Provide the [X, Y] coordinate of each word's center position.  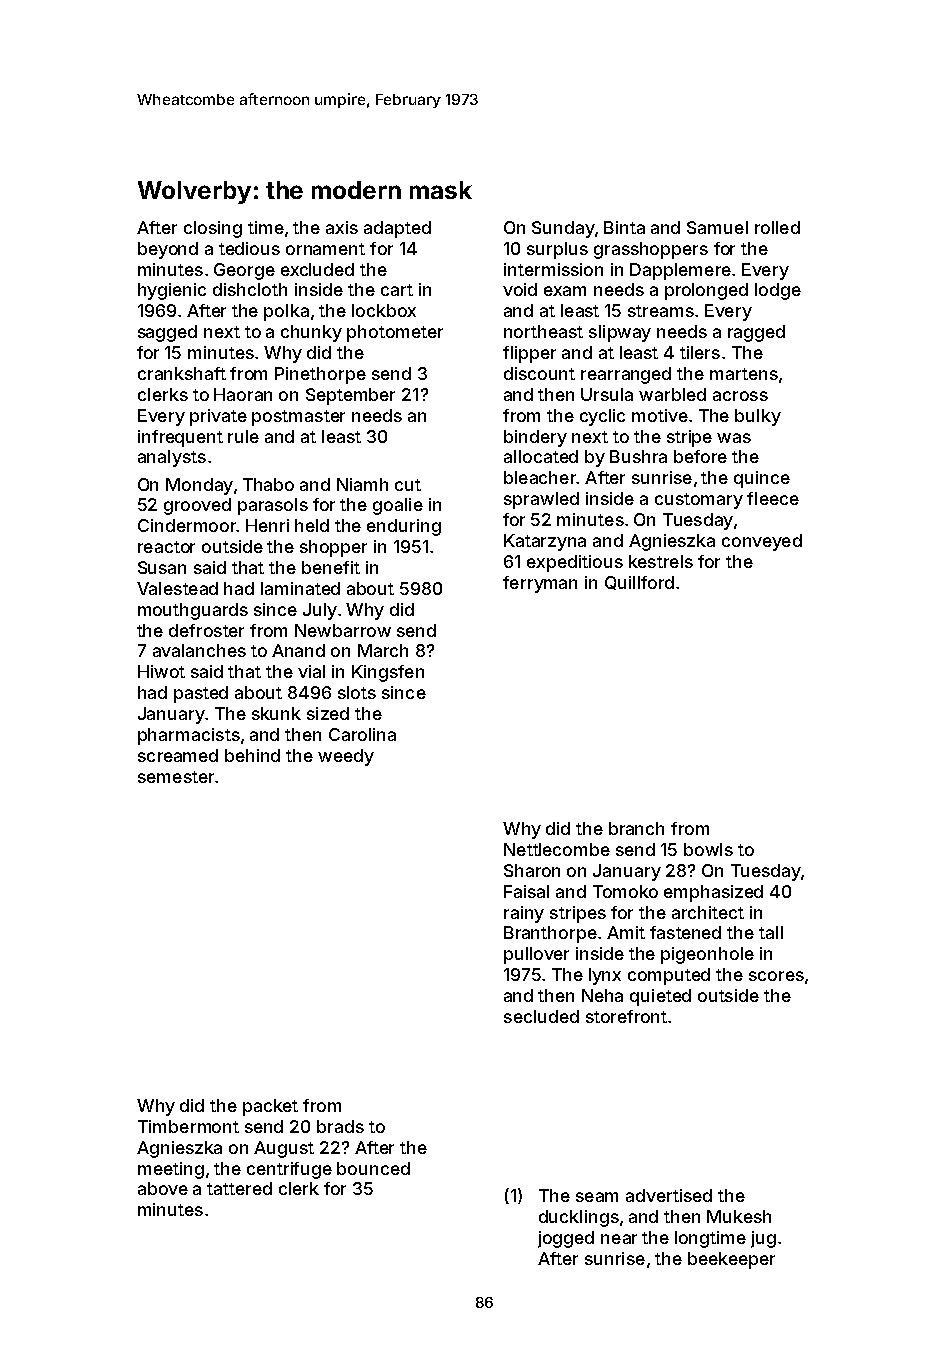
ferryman [540, 584]
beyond [168, 250]
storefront [626, 1016]
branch [636, 828]
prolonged [706, 291]
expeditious [575, 563]
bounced [373, 1168]
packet [270, 1107]
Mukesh [739, 1216]
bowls [708, 849]
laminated [300, 588]
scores [776, 976]
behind [252, 755]
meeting [171, 1170]
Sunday [563, 229]
